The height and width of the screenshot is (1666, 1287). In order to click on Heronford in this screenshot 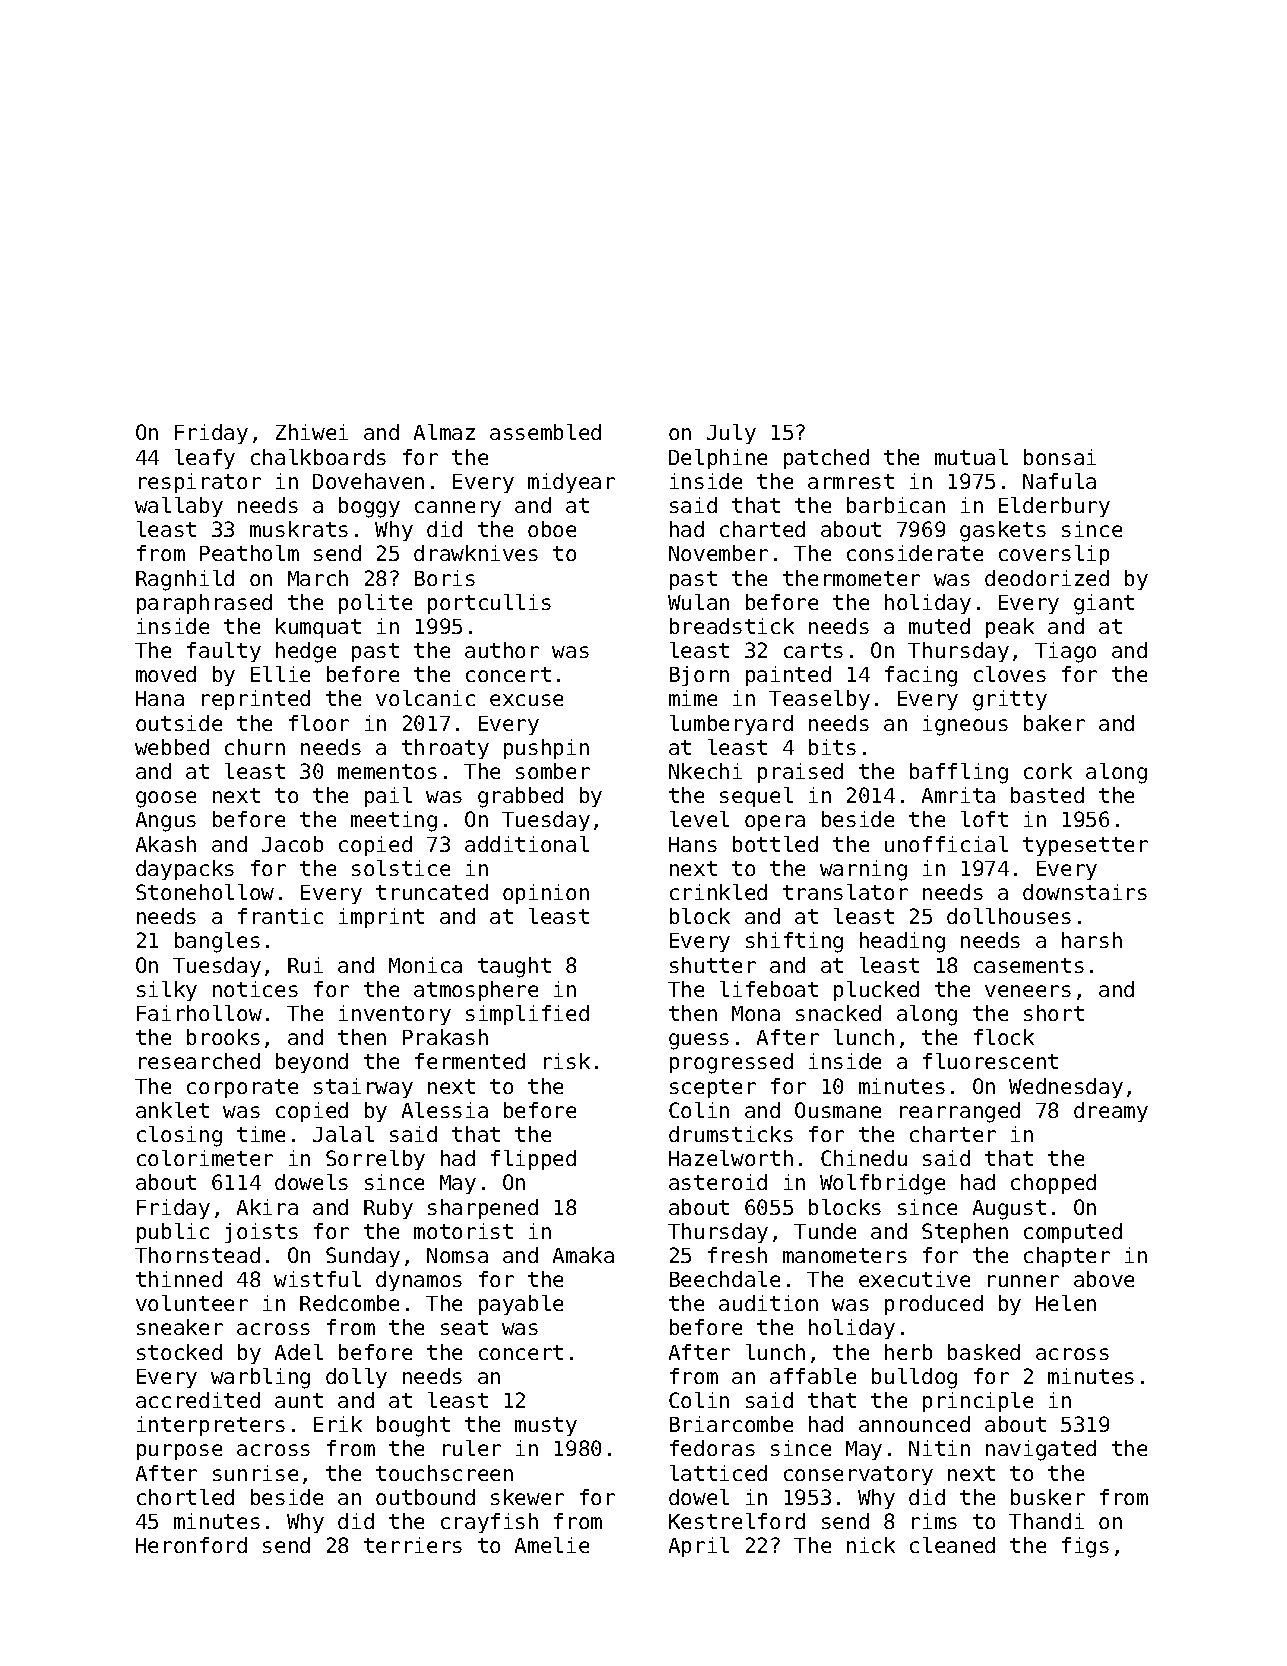, I will do `click(191, 1545)`.
